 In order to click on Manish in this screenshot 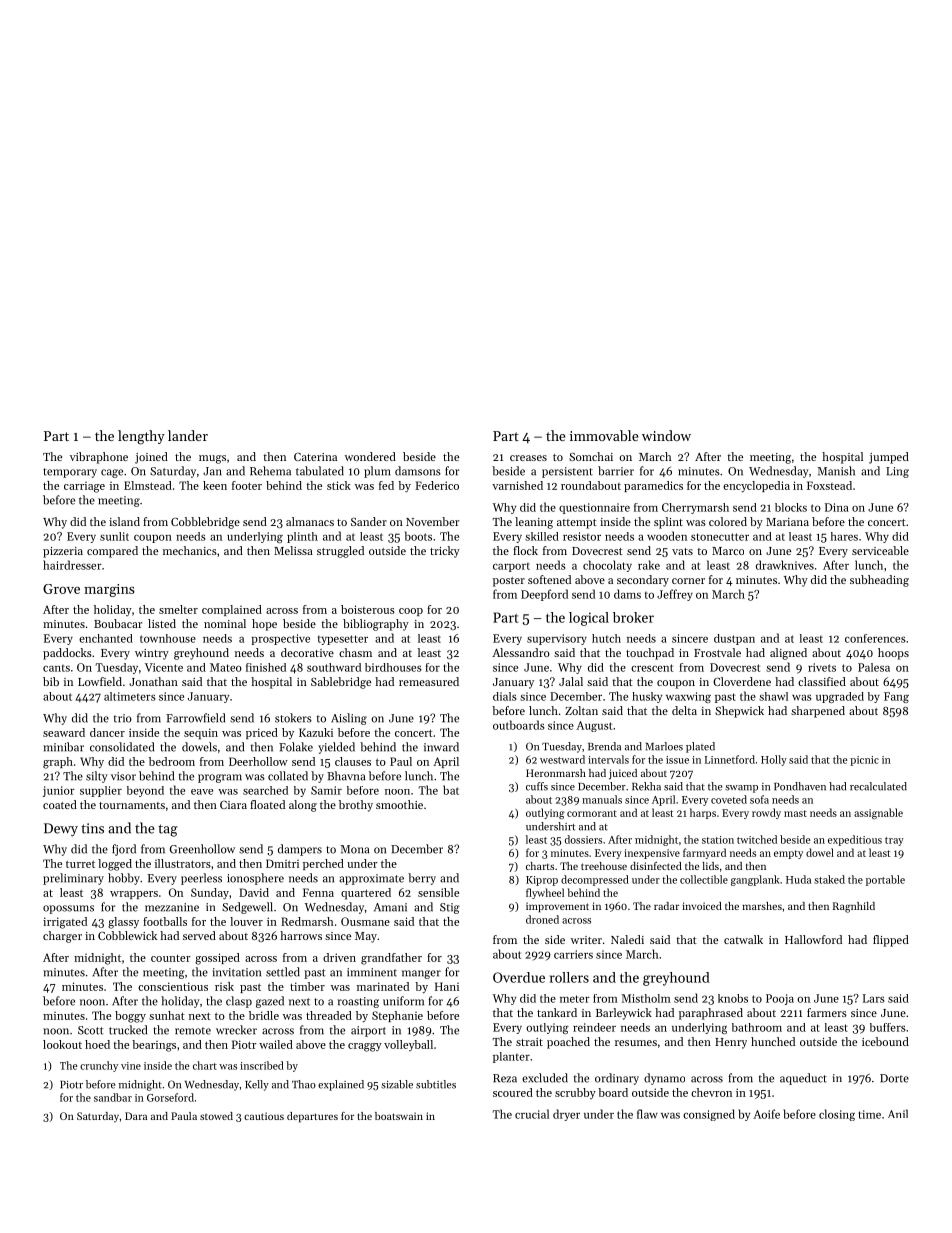, I will do `click(836, 471)`.
